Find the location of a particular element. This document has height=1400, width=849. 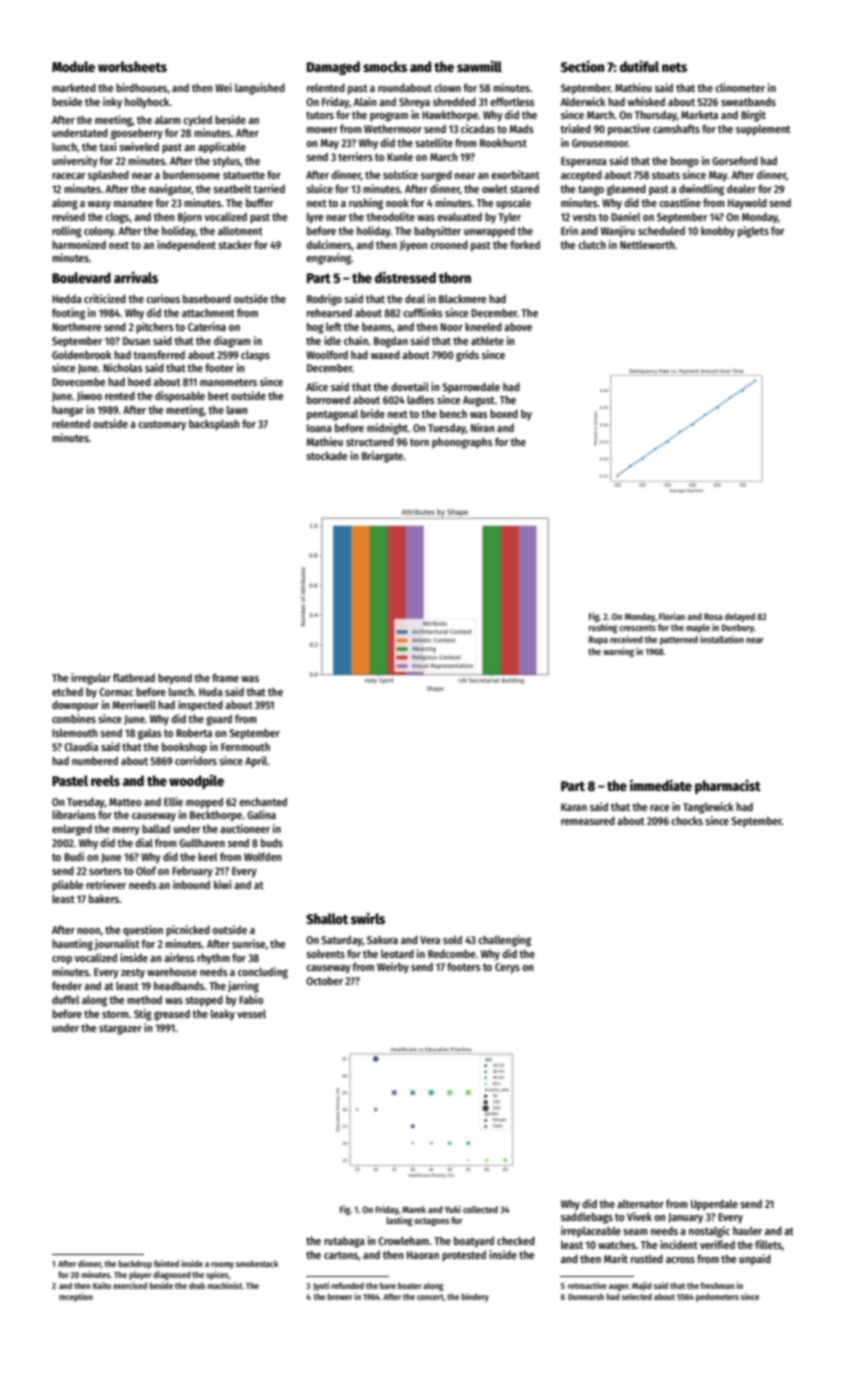

exercised is located at coordinates (130, 1285).
